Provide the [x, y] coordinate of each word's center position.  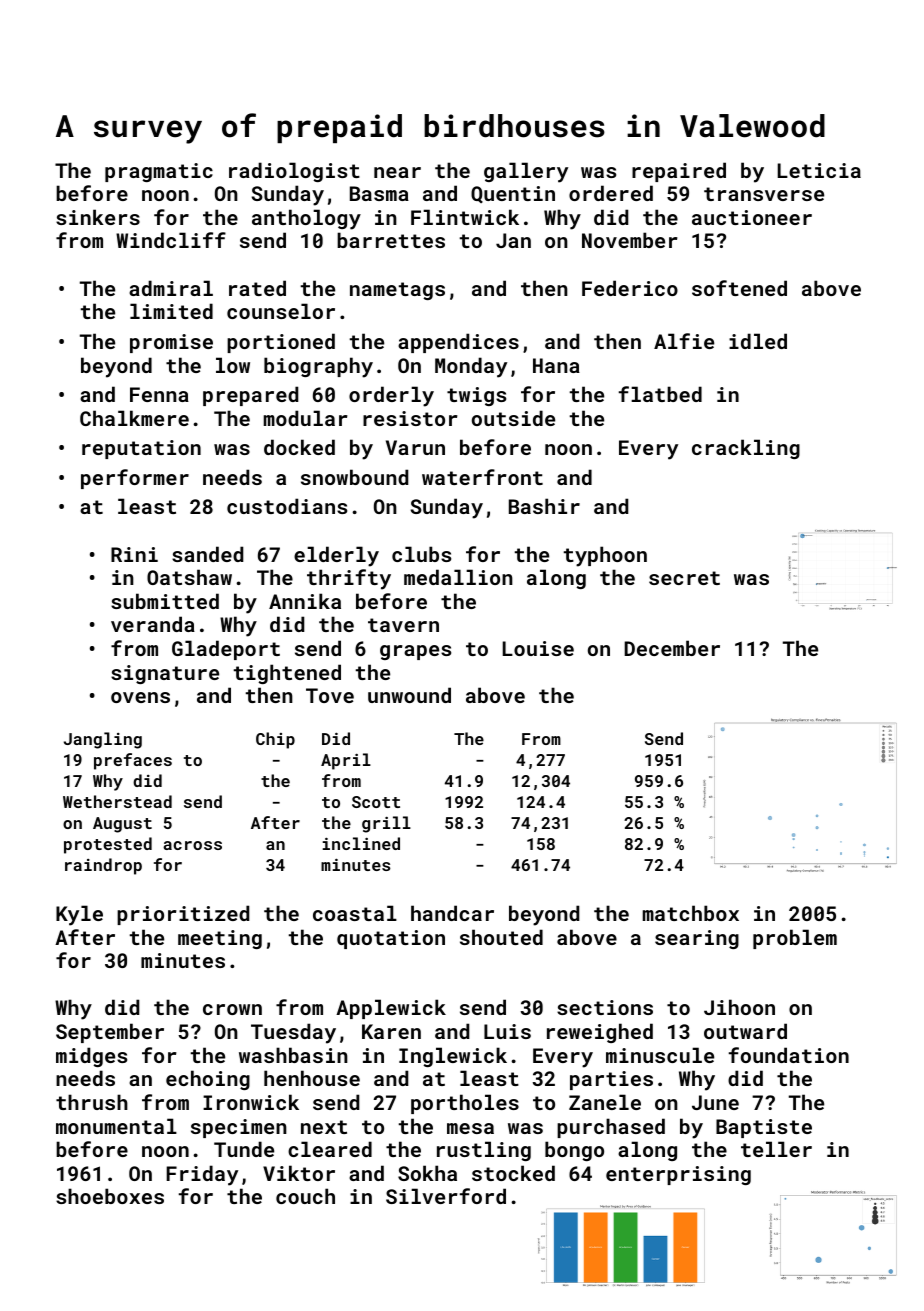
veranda [153, 624]
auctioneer [752, 217]
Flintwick [465, 217]
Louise [538, 648]
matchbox [691, 913]
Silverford [446, 1196]
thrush [92, 1102]
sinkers [98, 217]
